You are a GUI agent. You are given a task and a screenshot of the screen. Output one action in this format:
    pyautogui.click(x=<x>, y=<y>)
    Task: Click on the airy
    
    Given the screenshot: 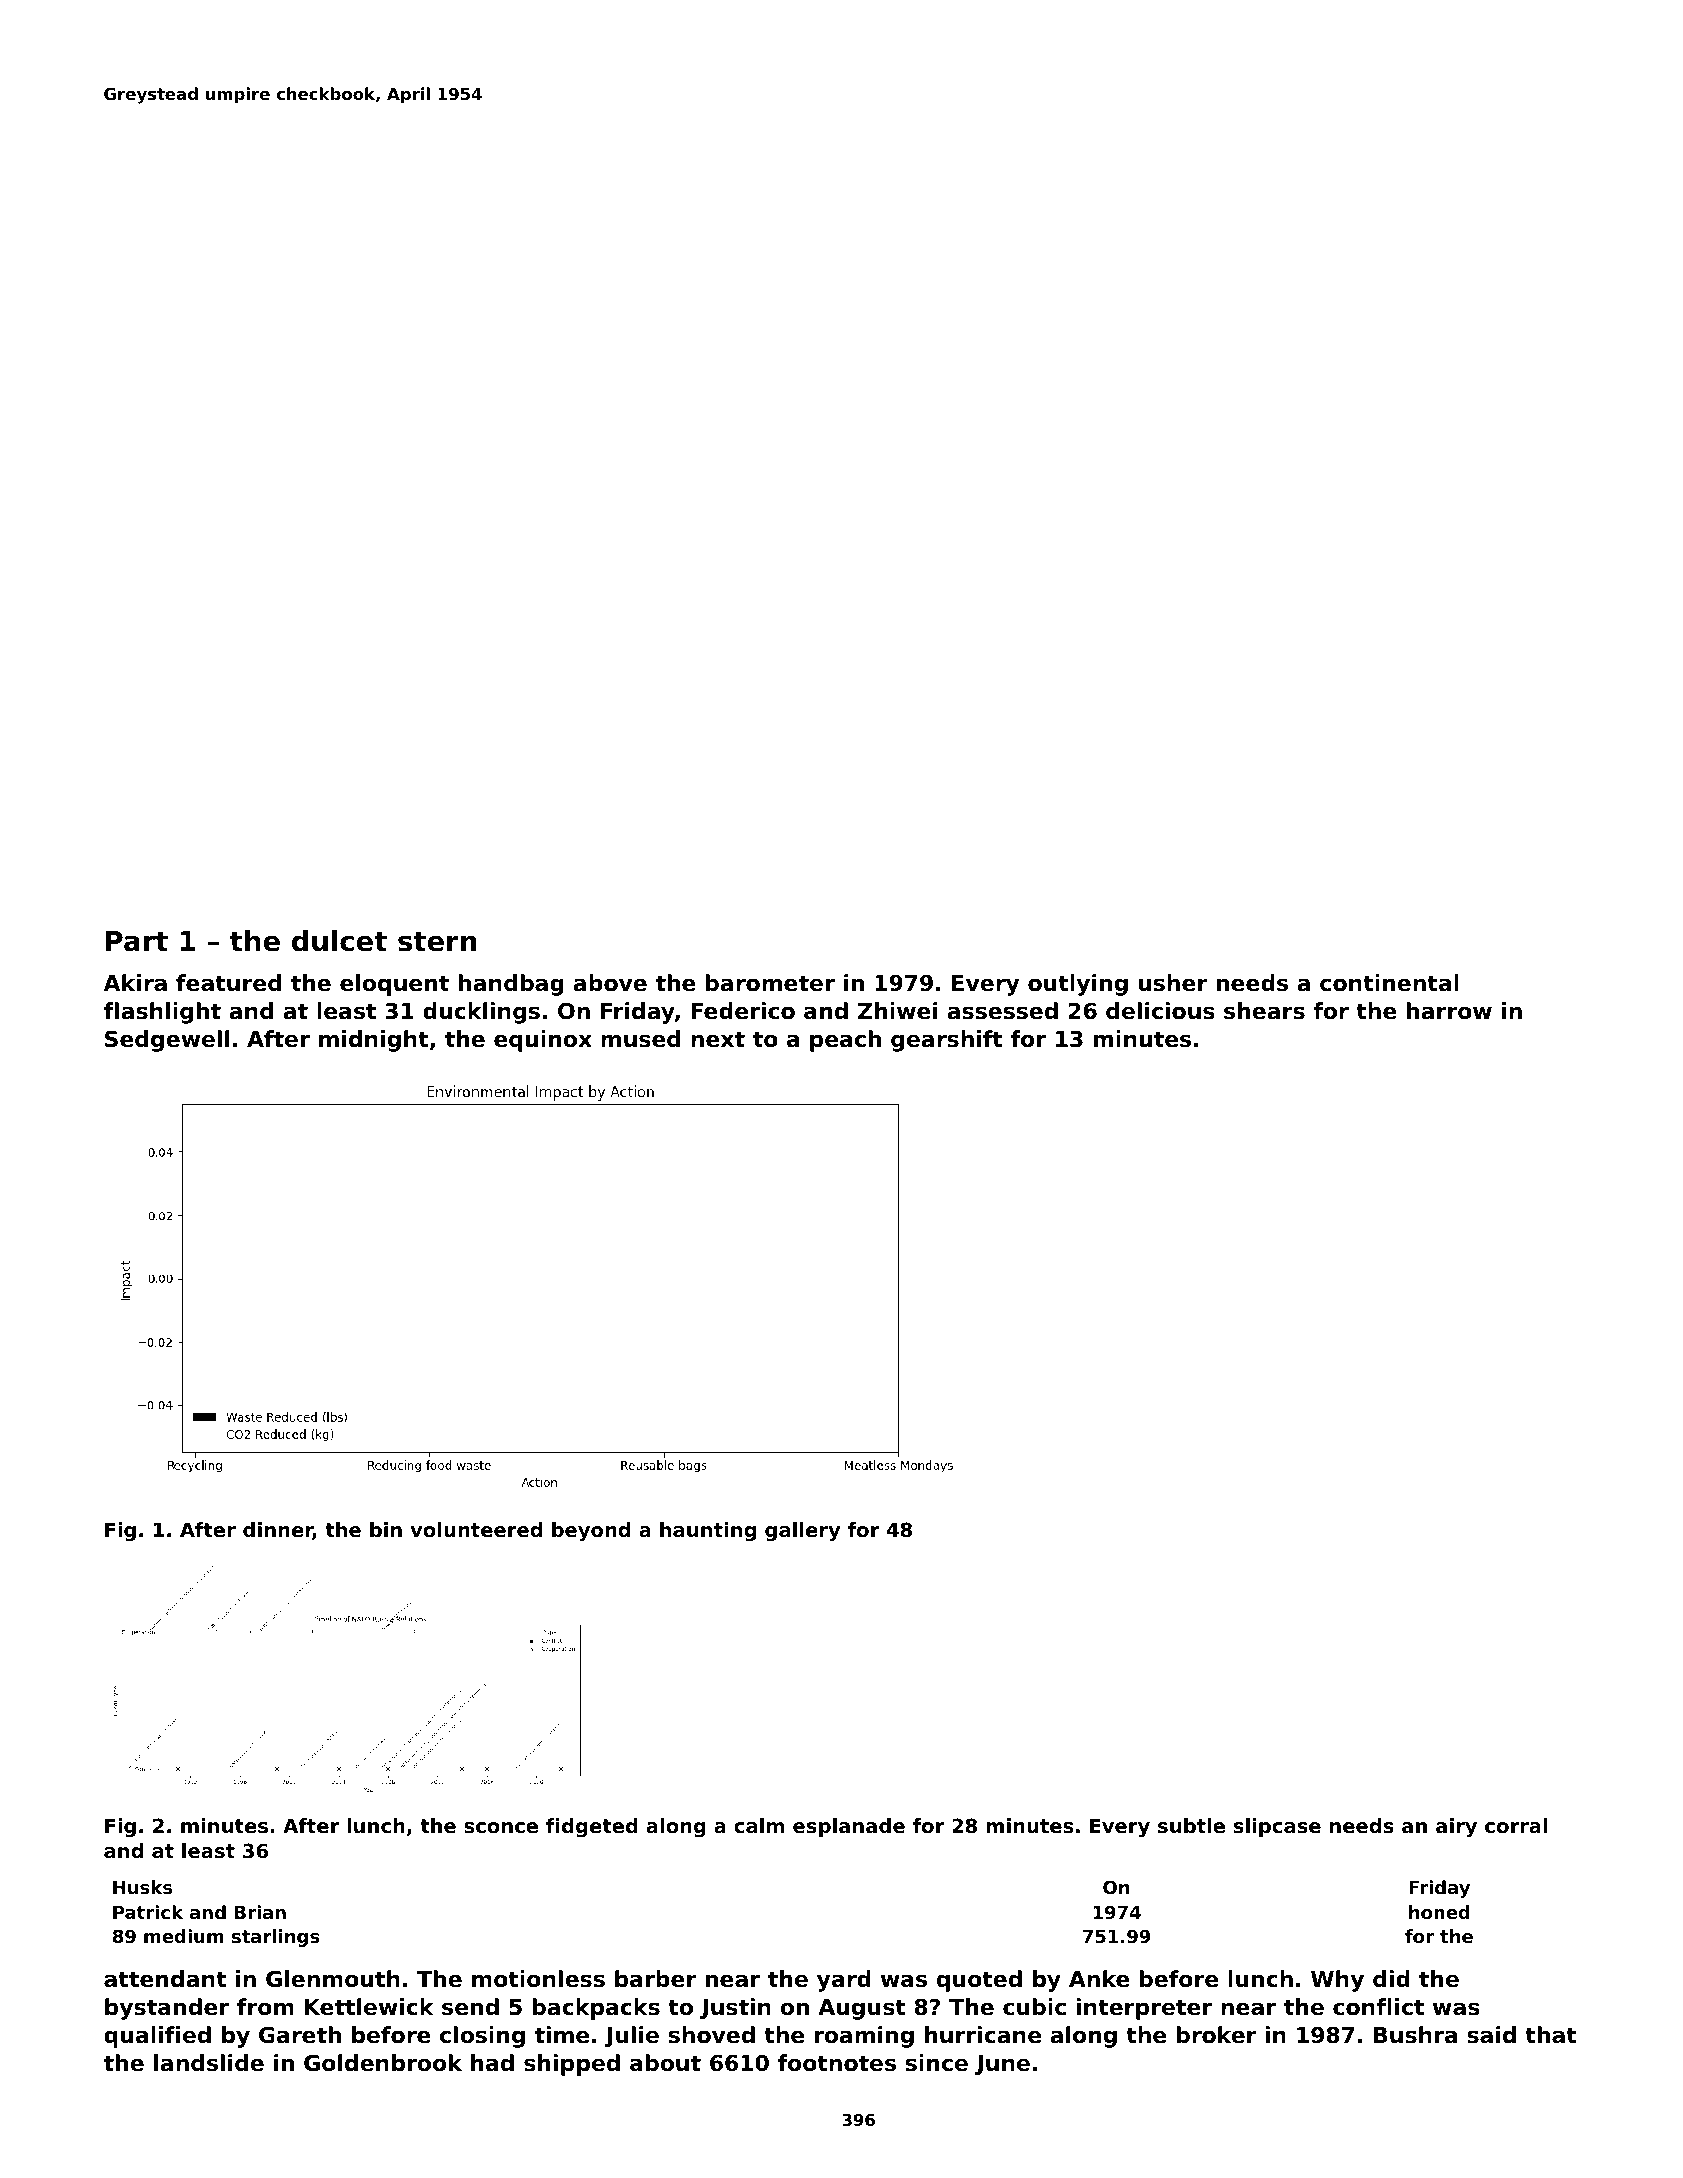 What is the action you would take?
    pyautogui.click(x=1456, y=1827)
